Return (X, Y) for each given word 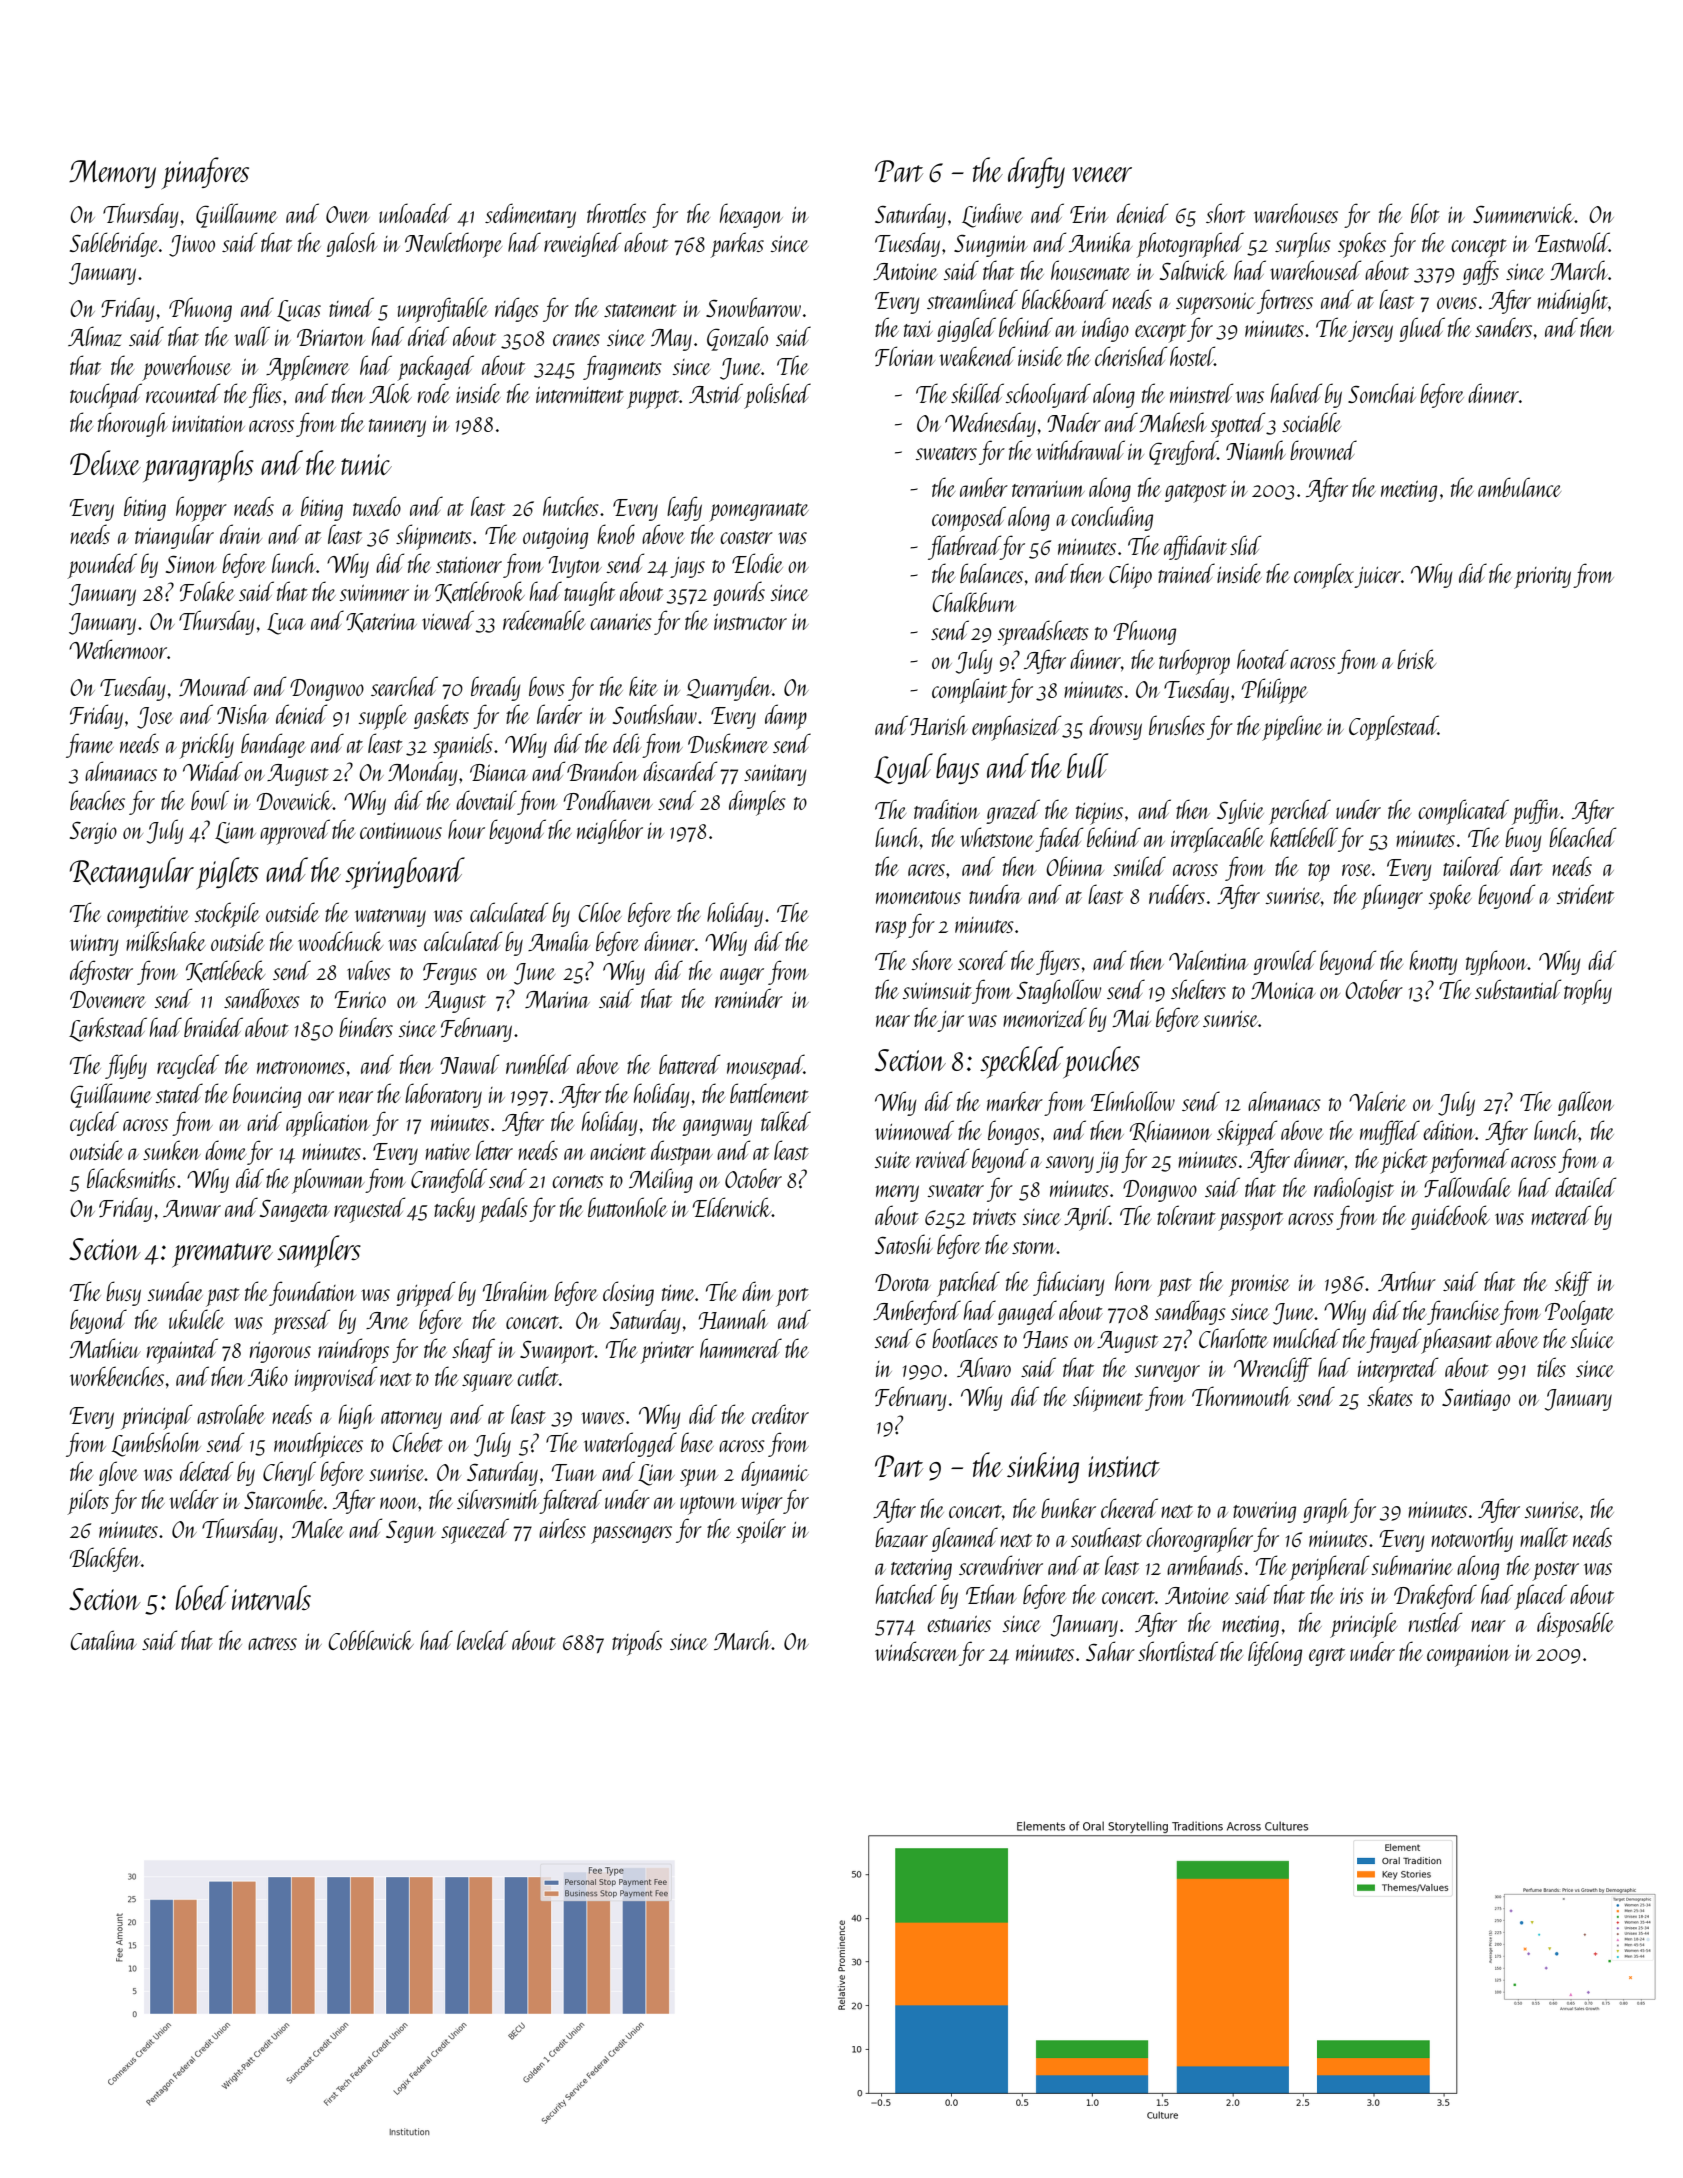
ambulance (1519, 487)
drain (241, 534)
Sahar (1110, 1651)
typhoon (1497, 963)
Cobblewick (371, 1640)
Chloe (600, 912)
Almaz (95, 336)
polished (777, 396)
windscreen (917, 1651)
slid (1245, 545)
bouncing (267, 1095)
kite (643, 686)
